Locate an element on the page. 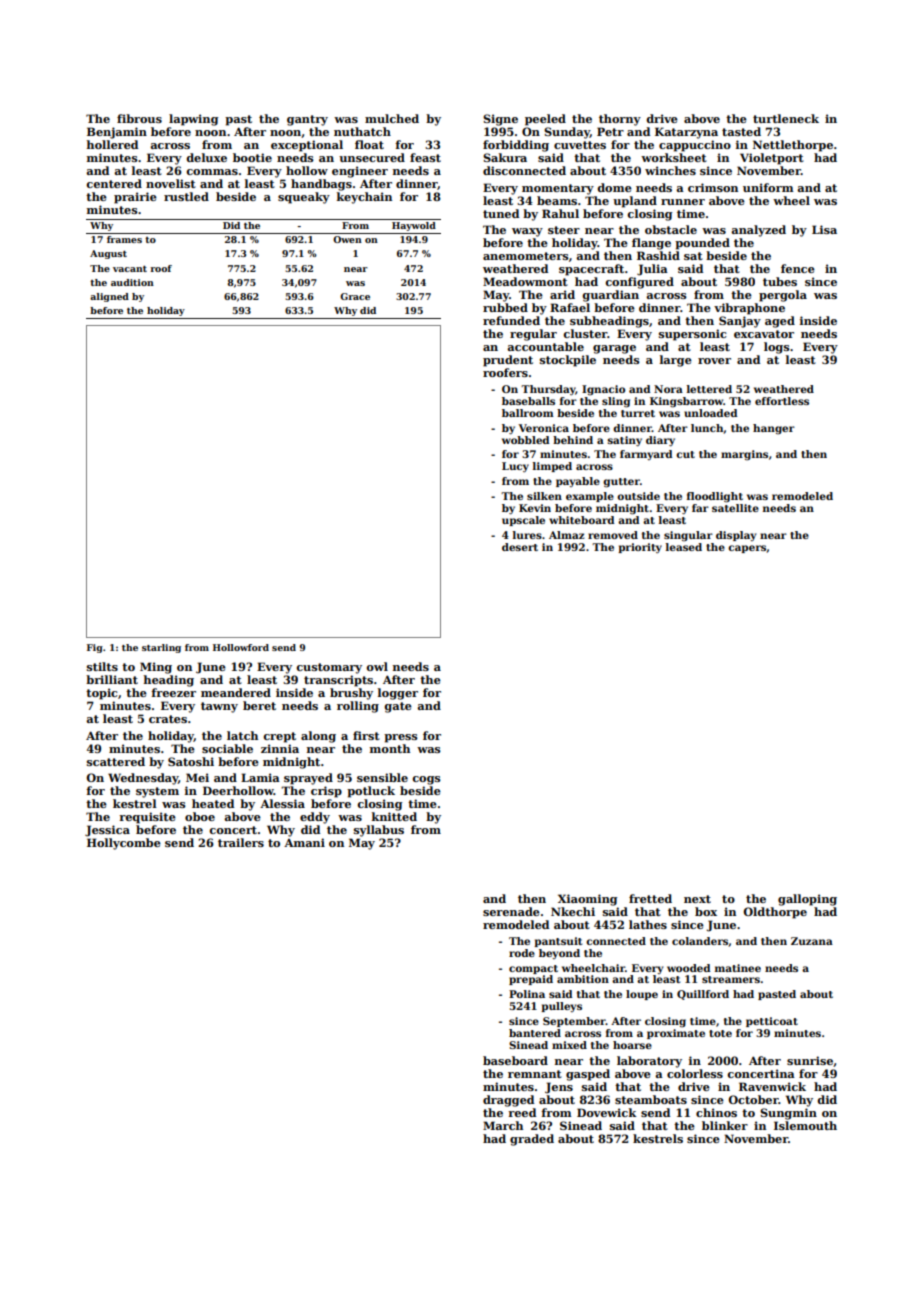  March is located at coordinates (503, 1125).
